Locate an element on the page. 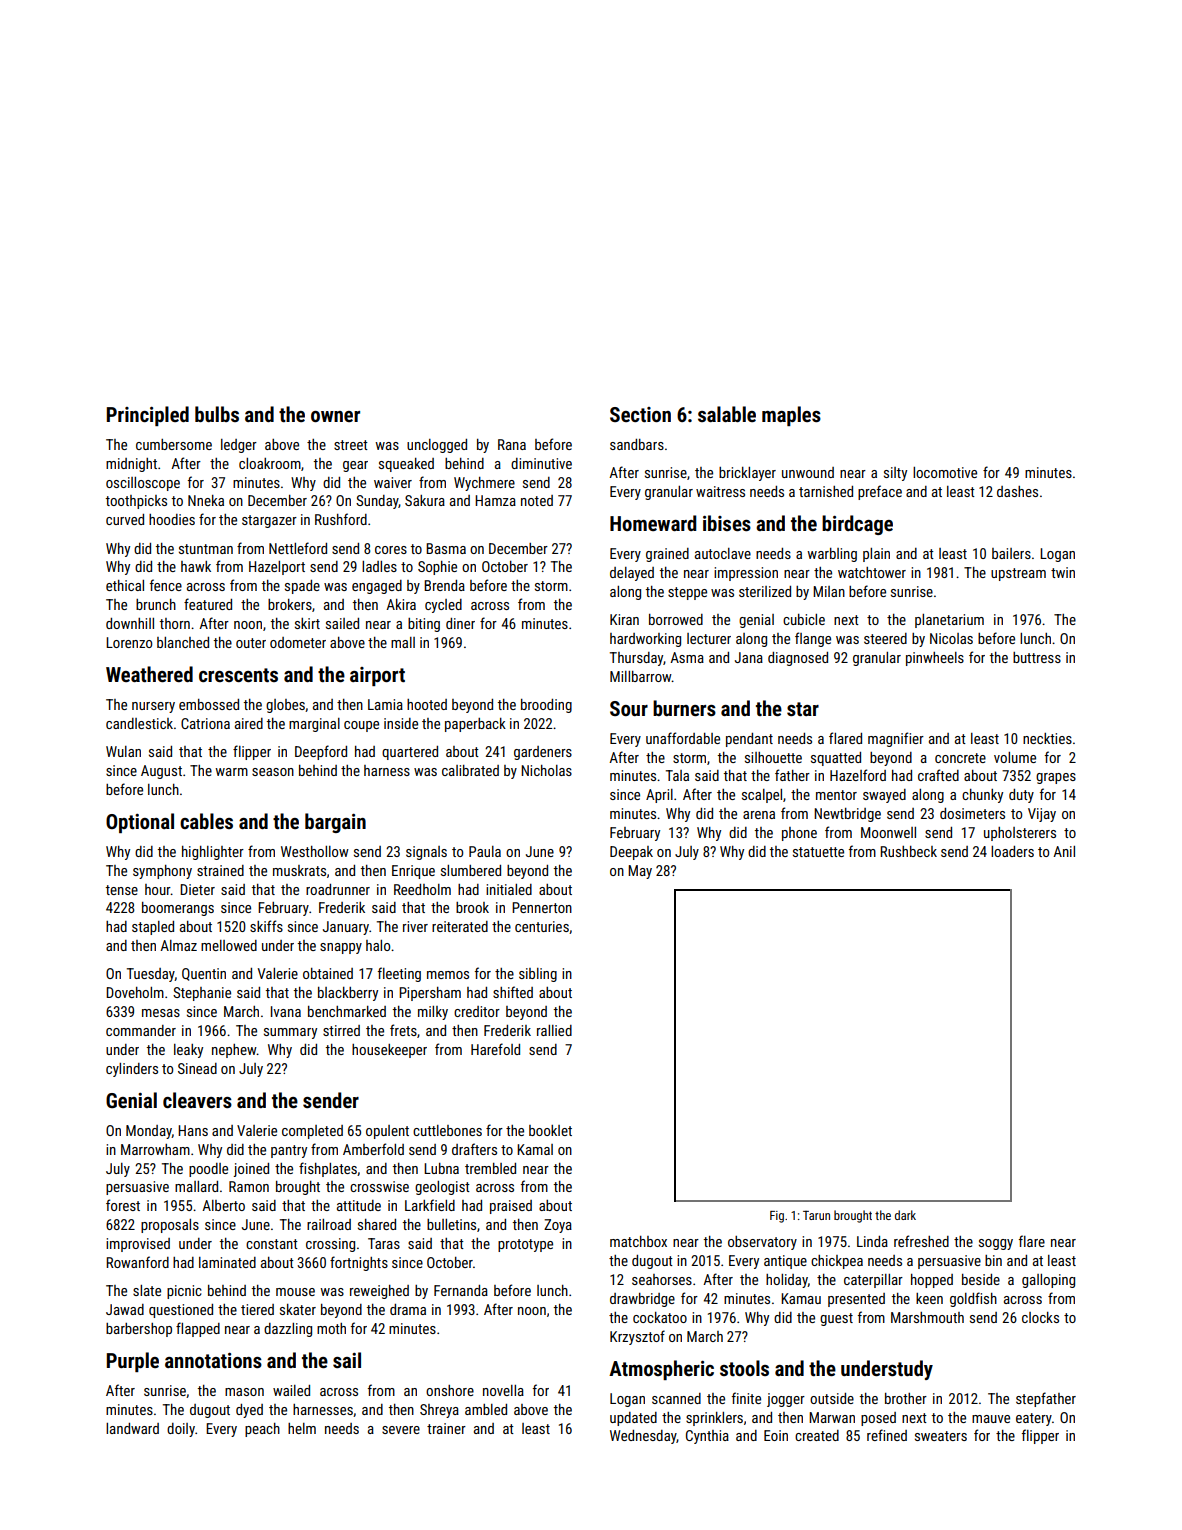  sweaters is located at coordinates (941, 1436).
